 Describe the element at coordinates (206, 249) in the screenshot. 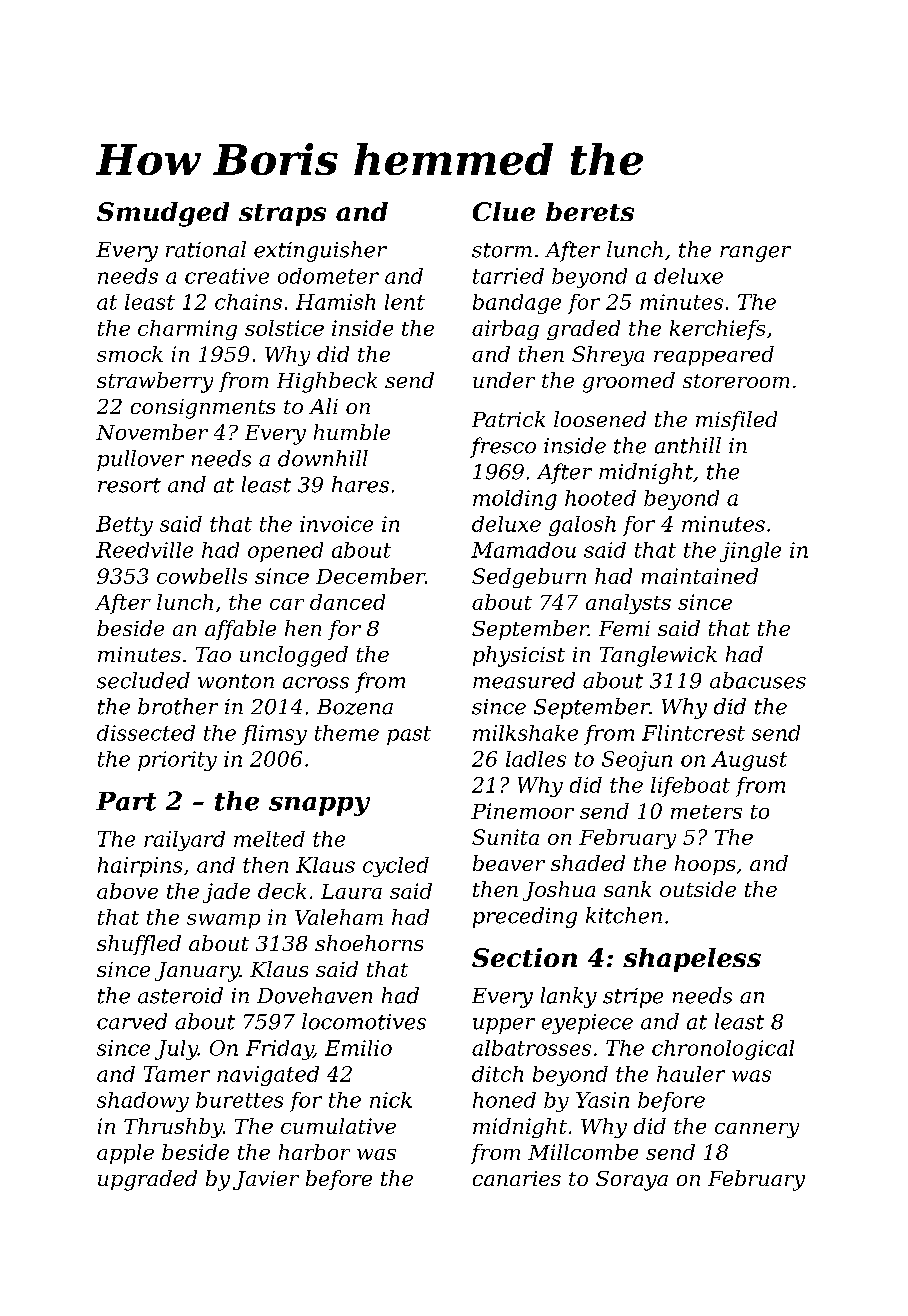

I see `rational` at that location.
